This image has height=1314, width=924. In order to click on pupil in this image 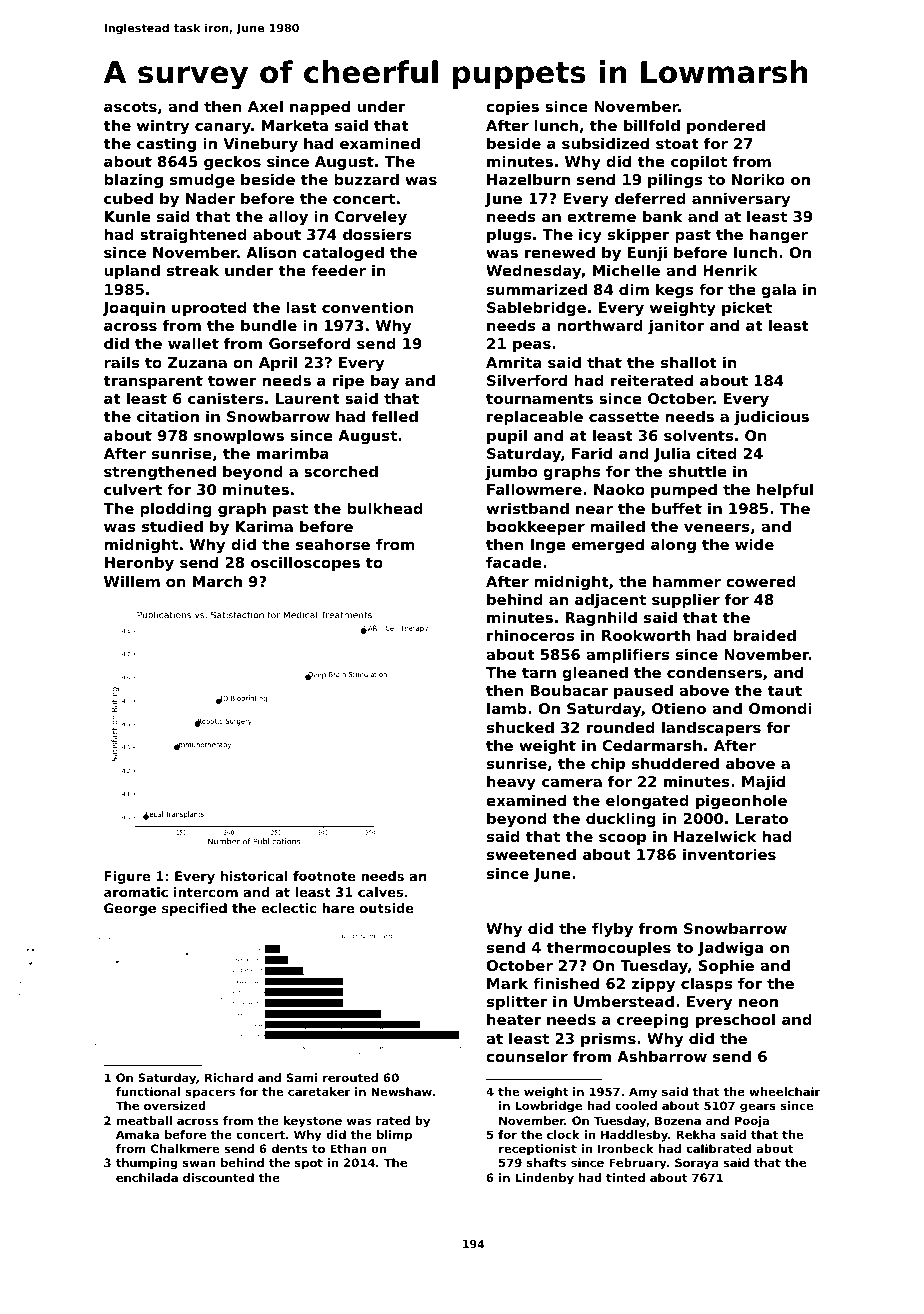, I will do `click(507, 436)`.
